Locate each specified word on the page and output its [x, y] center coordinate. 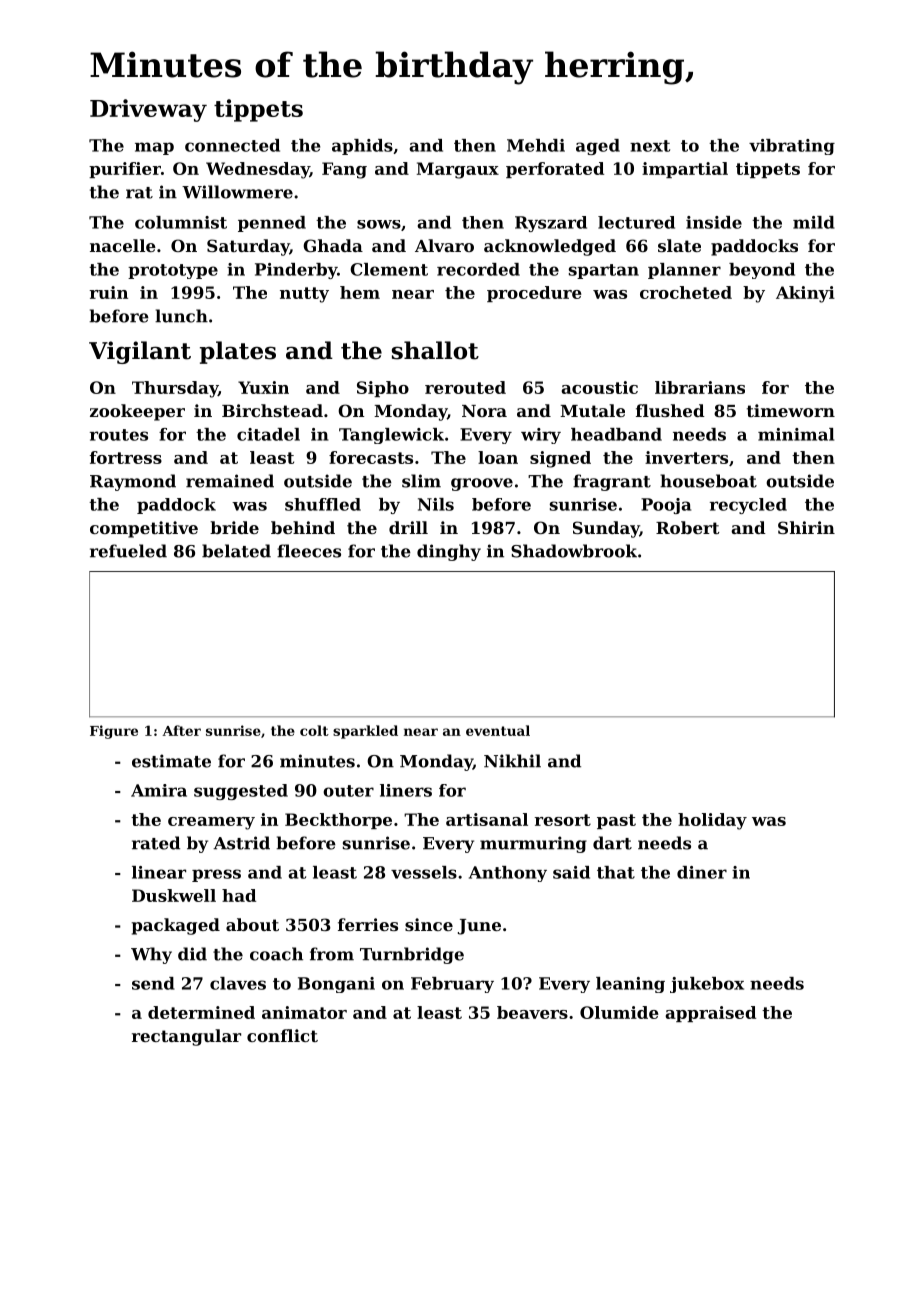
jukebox [707, 985]
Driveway [148, 110]
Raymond [133, 482]
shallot [435, 350]
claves [238, 983]
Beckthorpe [338, 821]
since [429, 924]
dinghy [449, 552]
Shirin [806, 527]
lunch [181, 316]
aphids [362, 147]
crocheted [686, 292]
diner [702, 872]
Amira [159, 790]
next [650, 146]
